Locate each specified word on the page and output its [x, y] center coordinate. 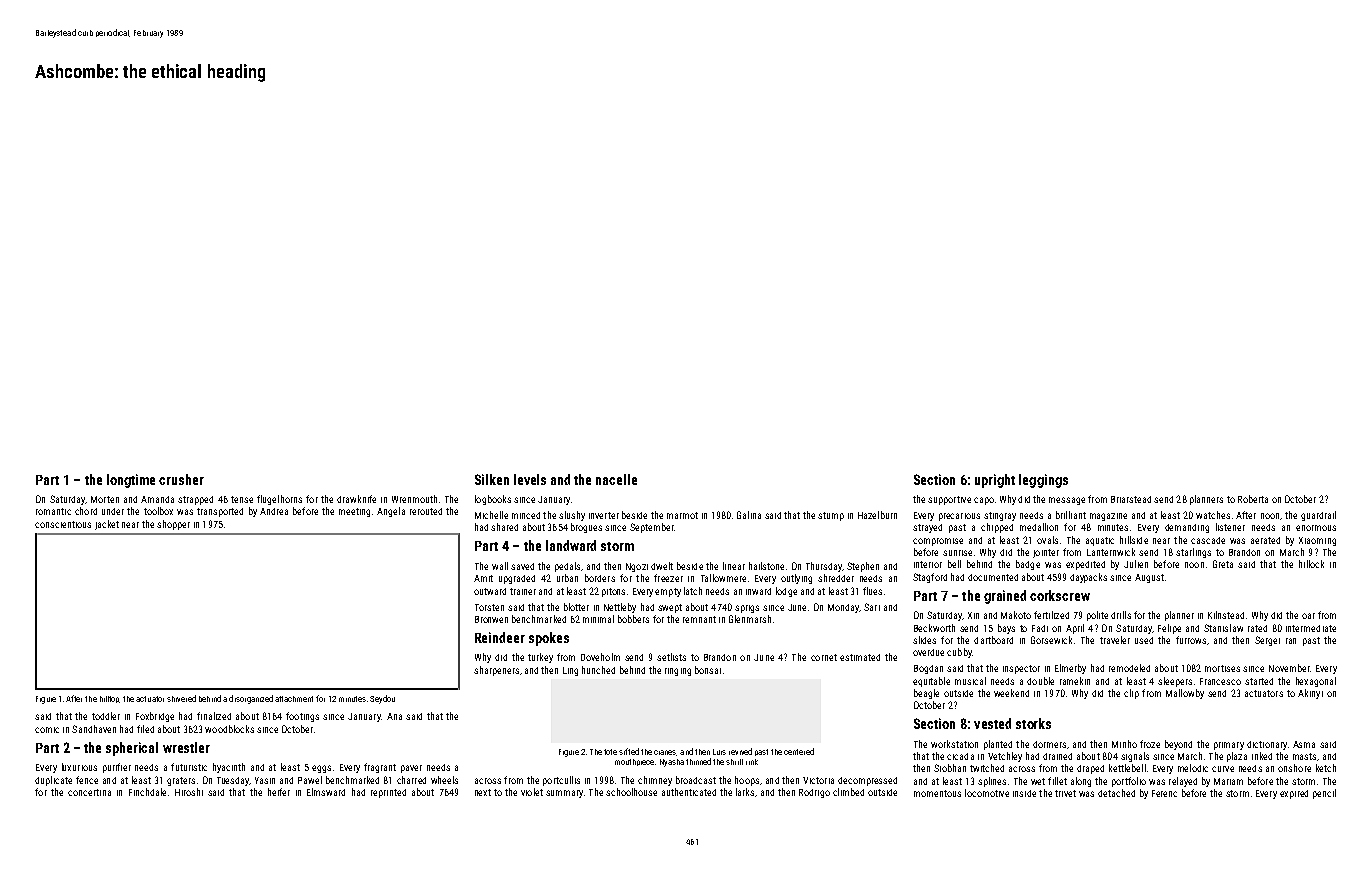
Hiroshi [189, 792]
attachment [294, 699]
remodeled [1129, 668]
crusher [181, 479]
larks [745, 792]
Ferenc [1164, 793]
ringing [678, 672]
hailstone [766, 566]
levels [530, 479]
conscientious [63, 524]
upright [995, 481]
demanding [1187, 528]
